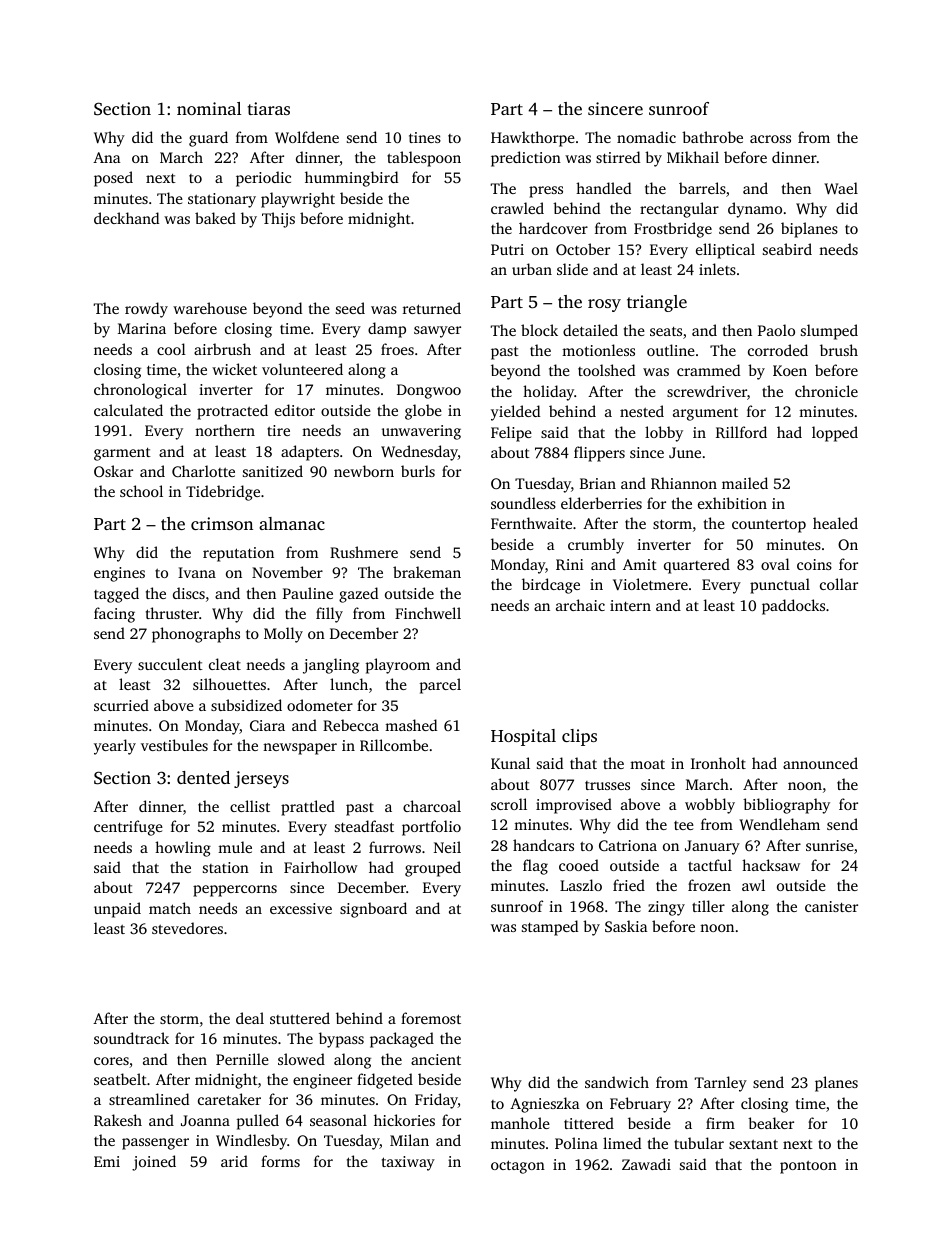  I want to click on bathrobe, so click(712, 137).
